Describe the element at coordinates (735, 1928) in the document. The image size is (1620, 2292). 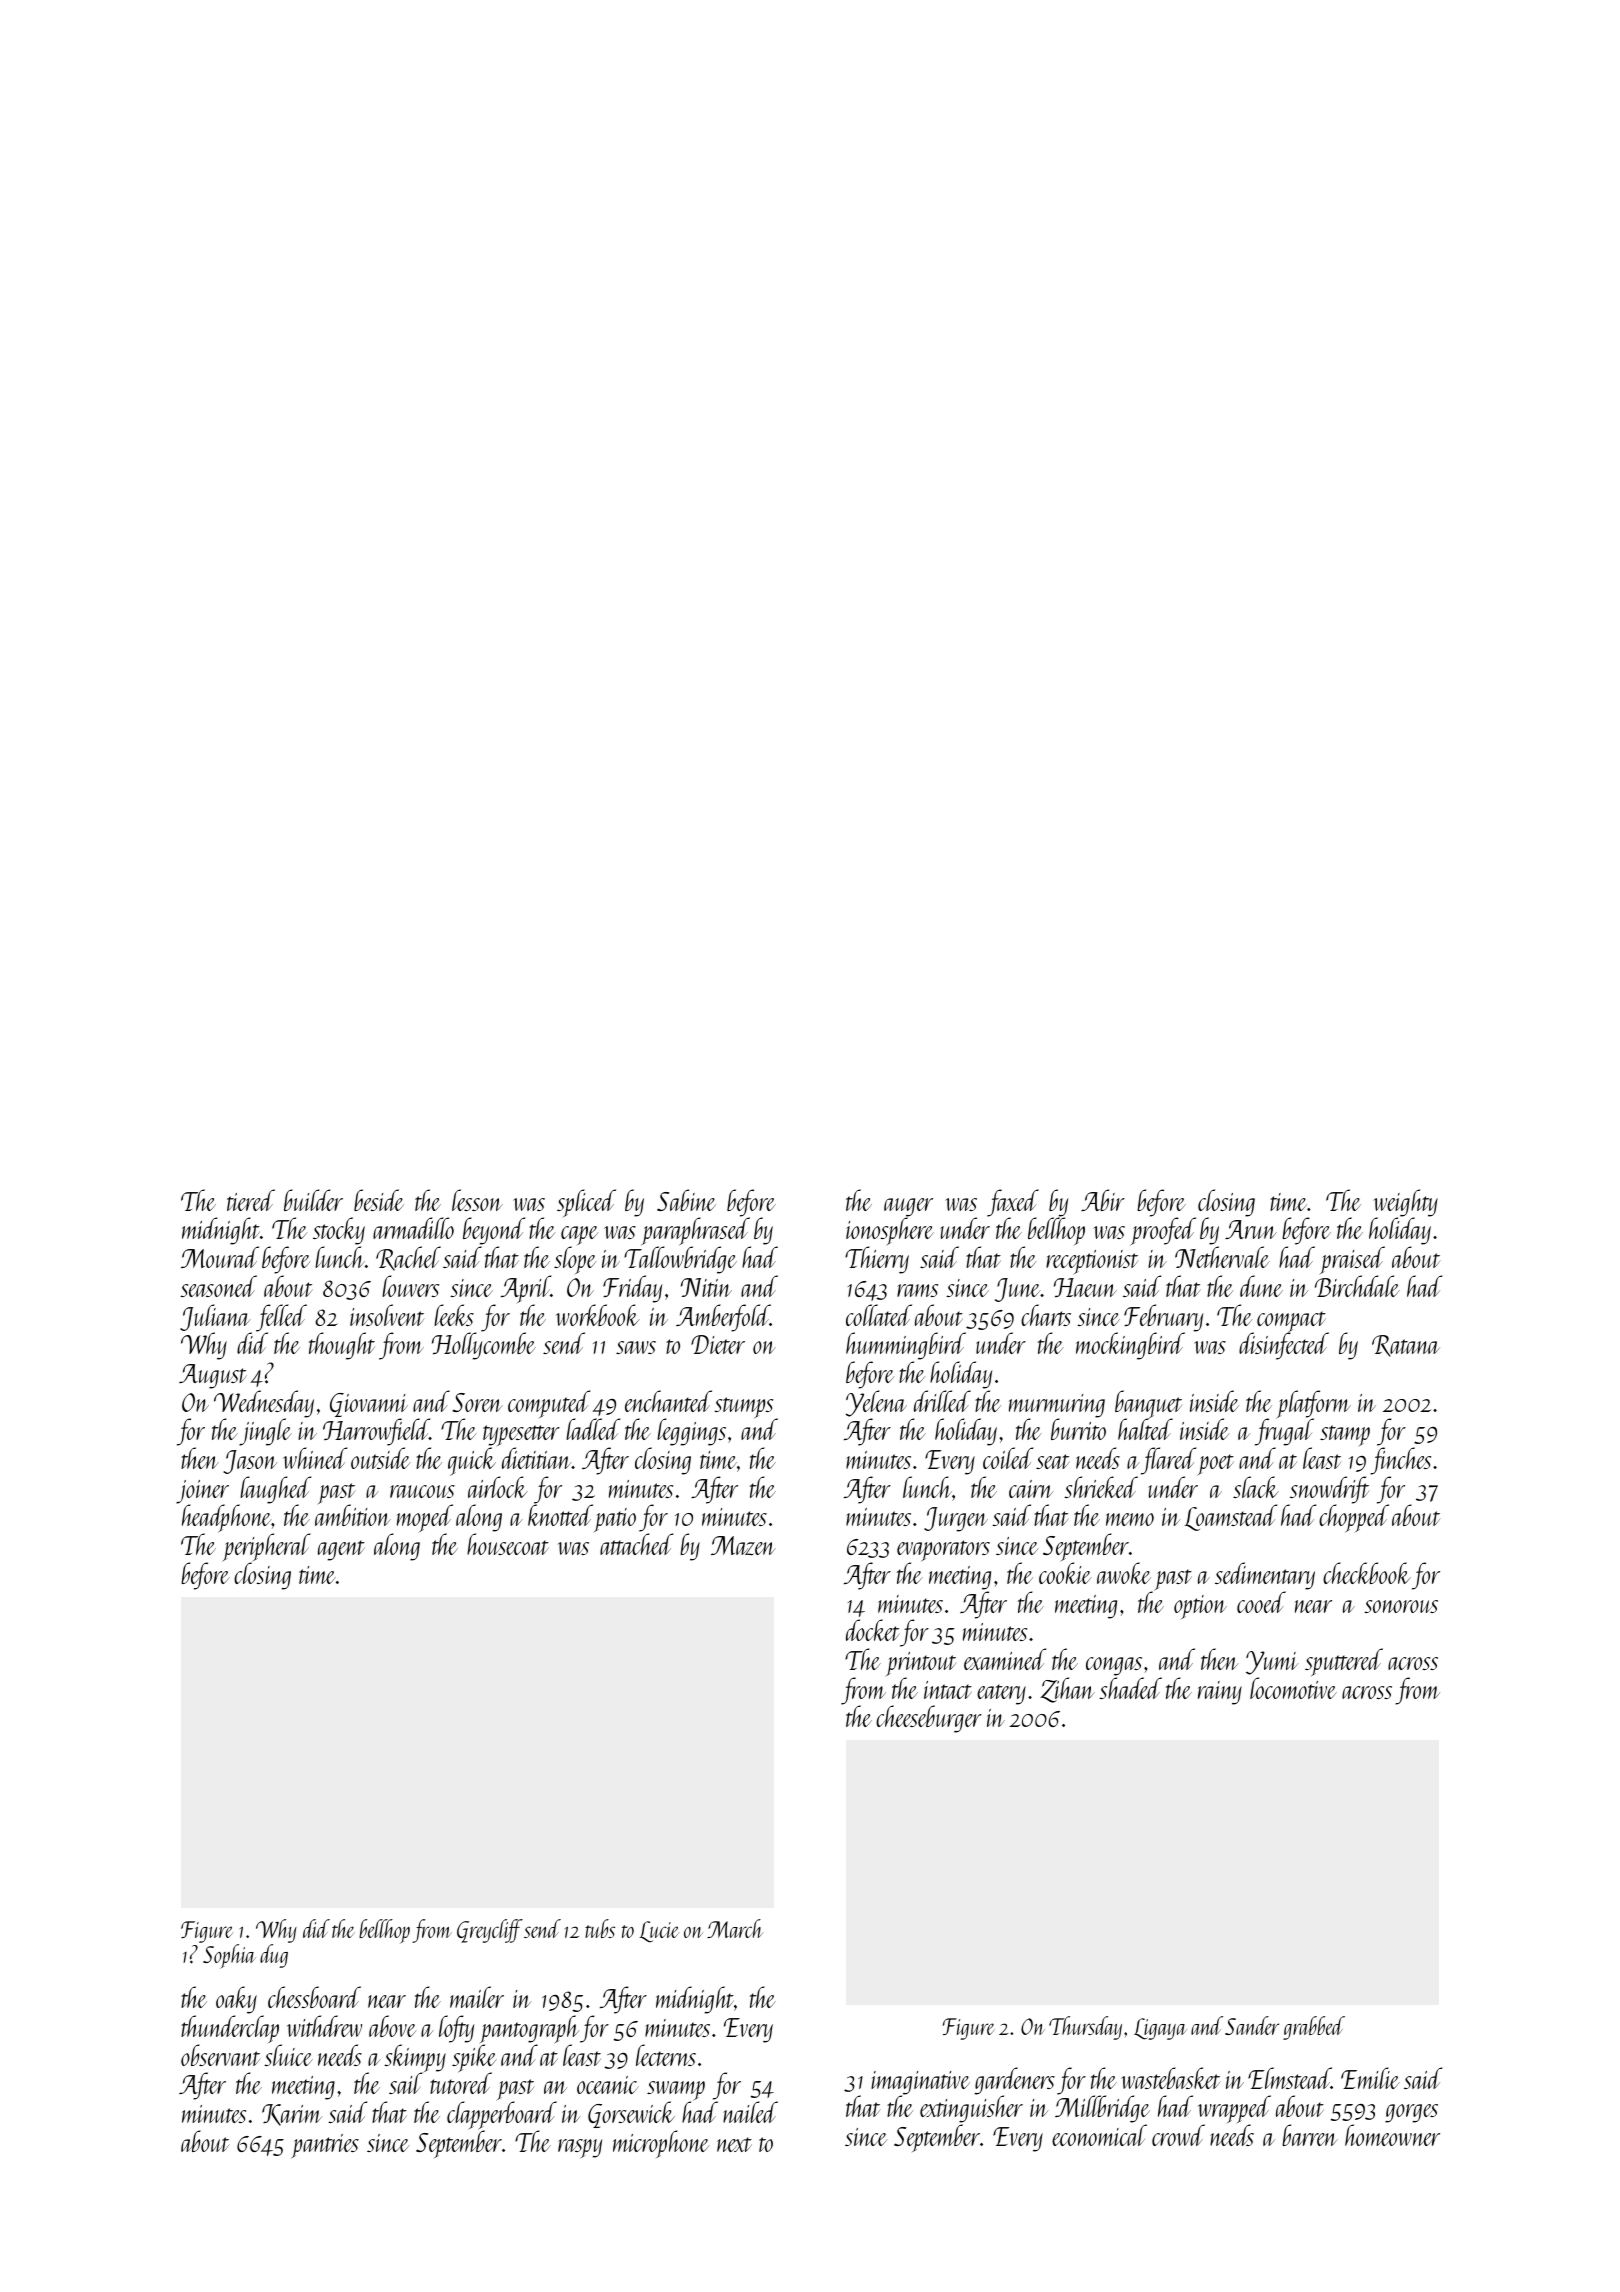
I see `March` at that location.
